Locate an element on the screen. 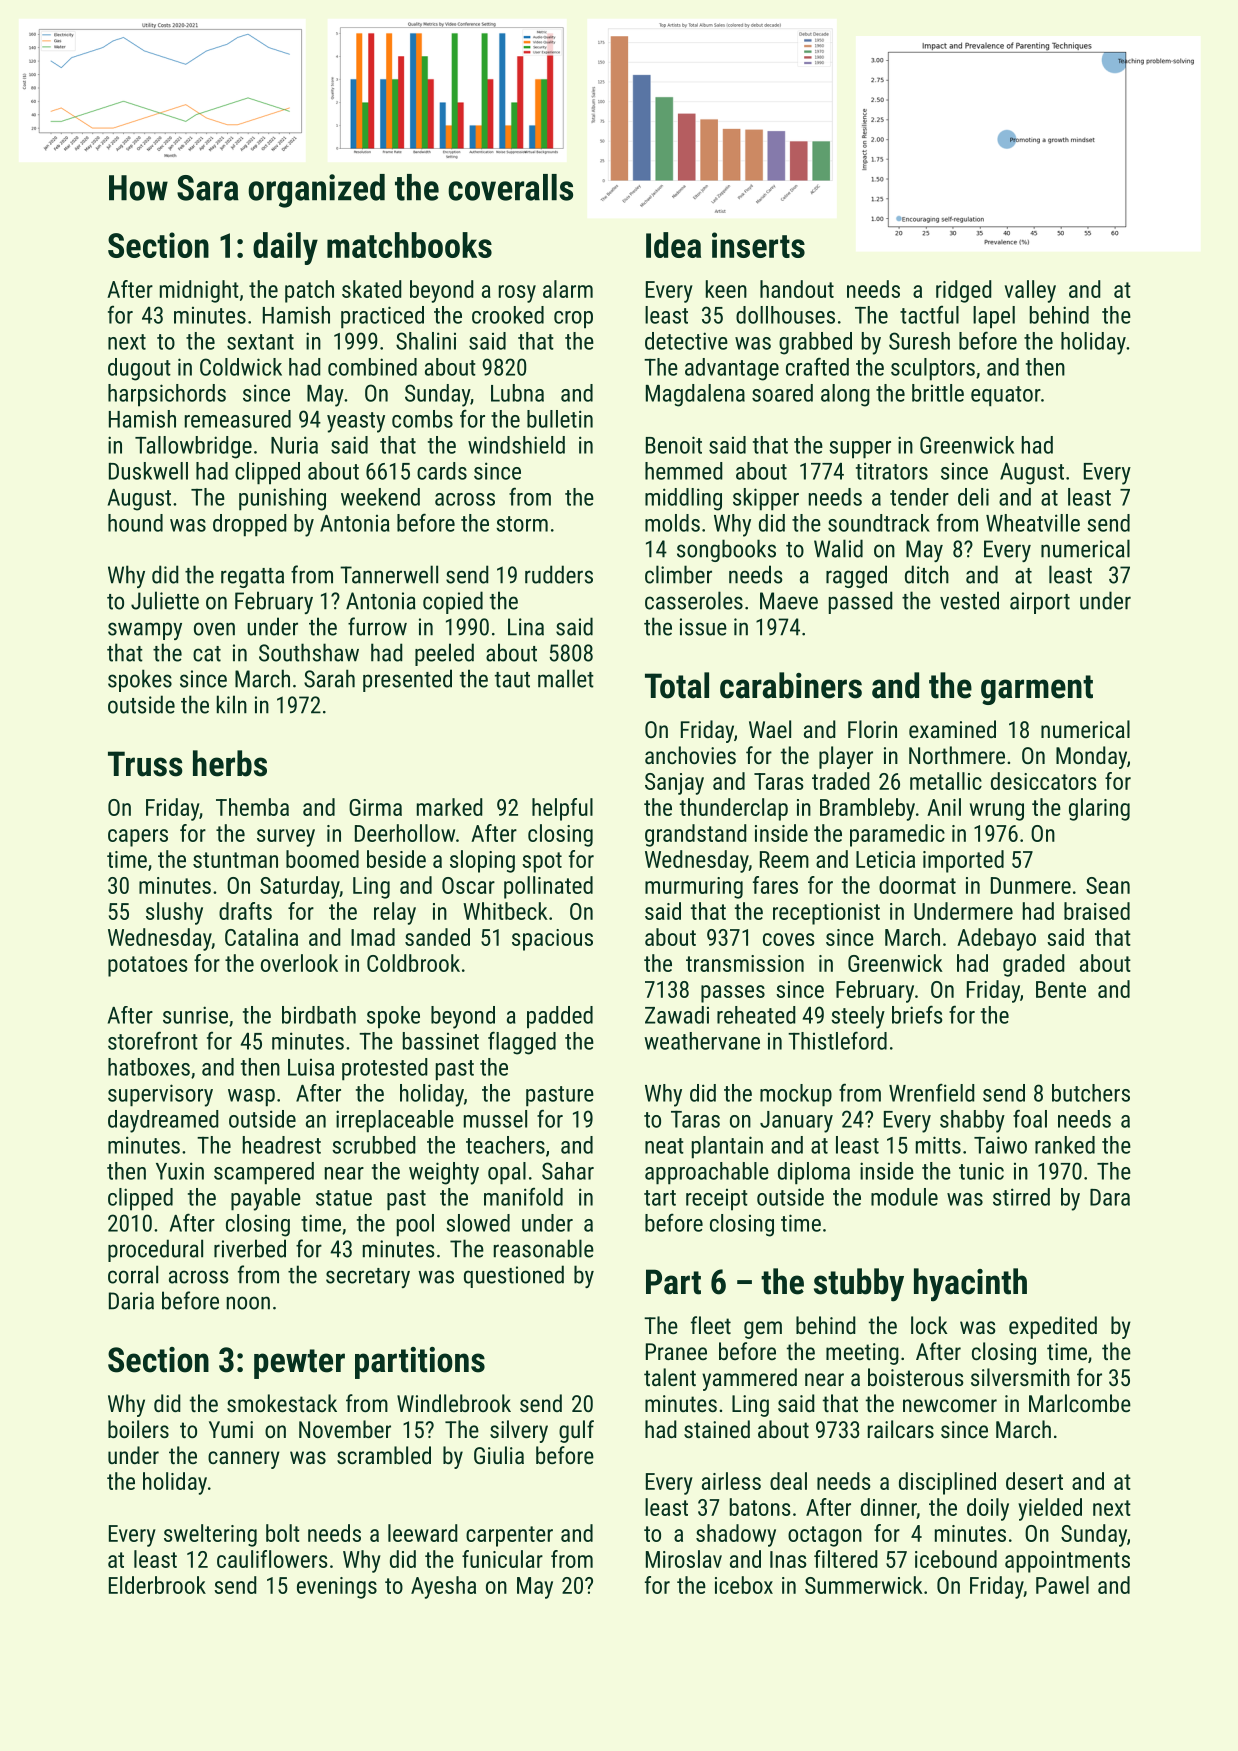 Image resolution: width=1238 pixels, height=1751 pixels. examined is located at coordinates (952, 729).
